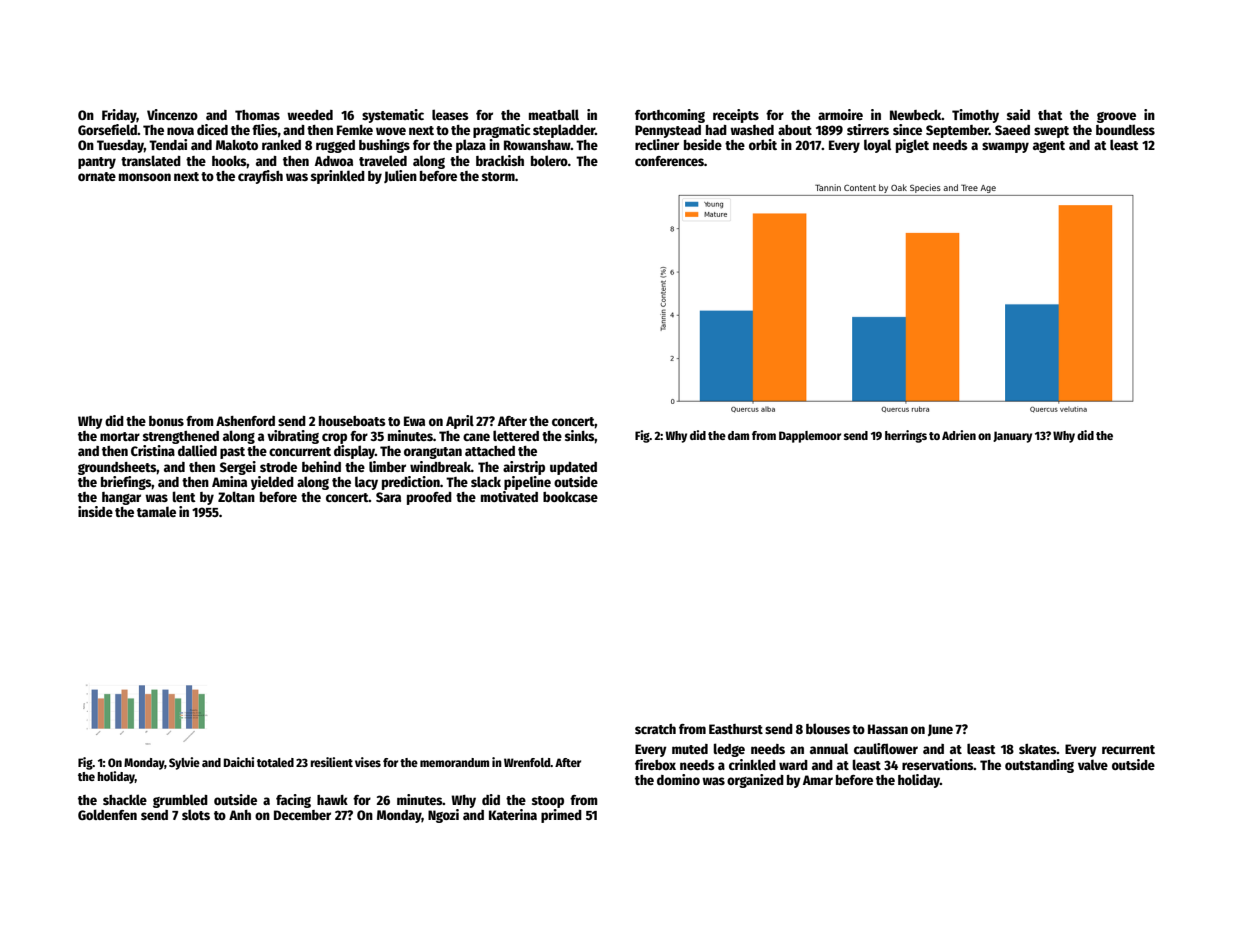  Describe the element at coordinates (670, 116) in the screenshot. I see `forthcoming` at that location.
